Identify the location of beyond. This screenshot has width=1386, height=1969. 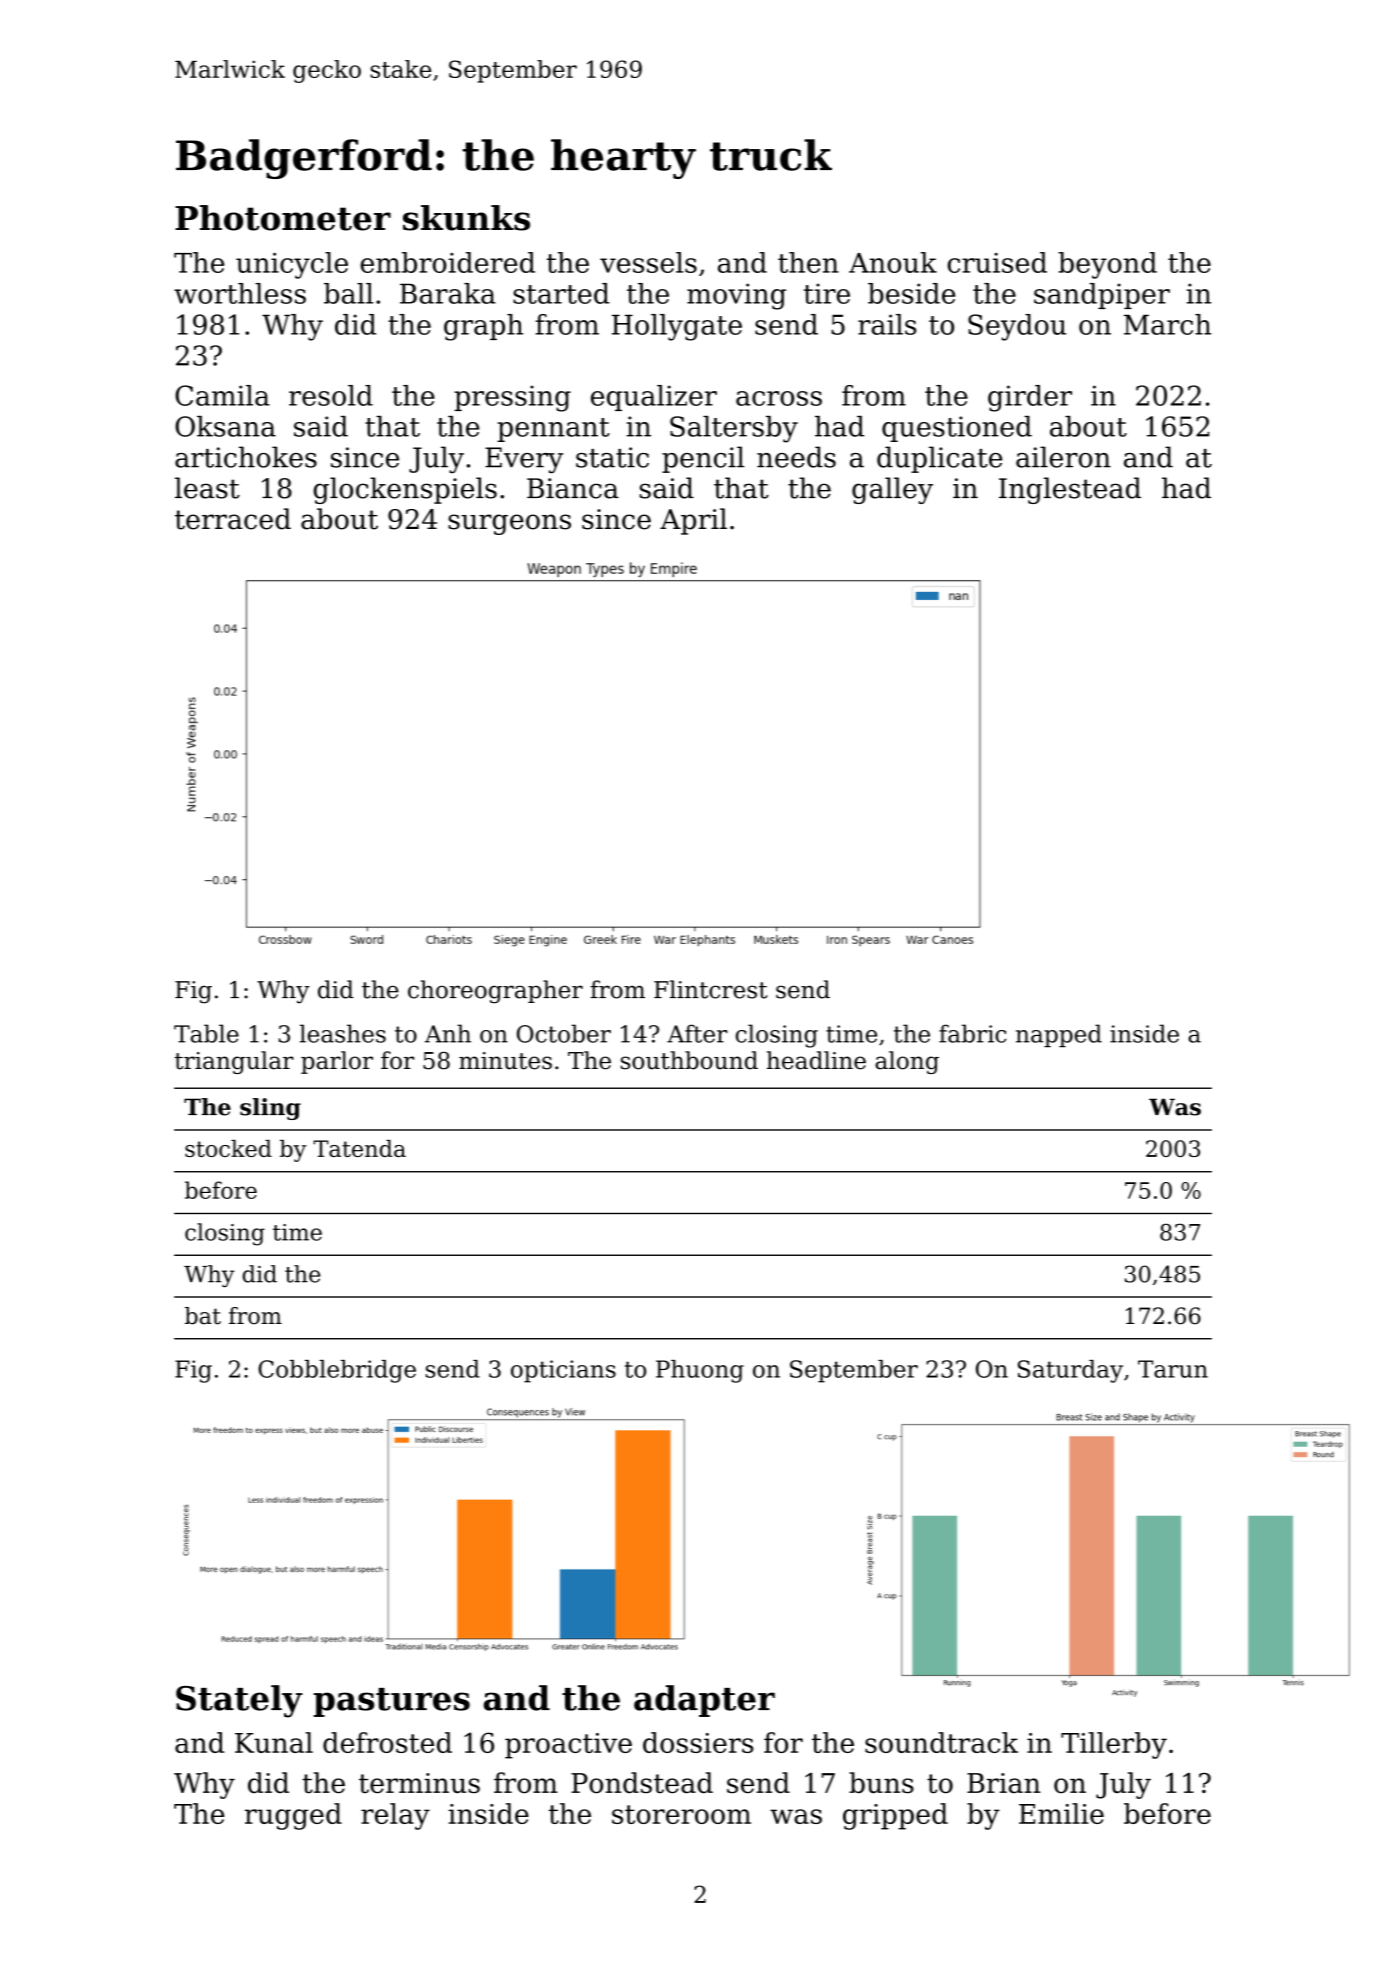
(1107, 265).
